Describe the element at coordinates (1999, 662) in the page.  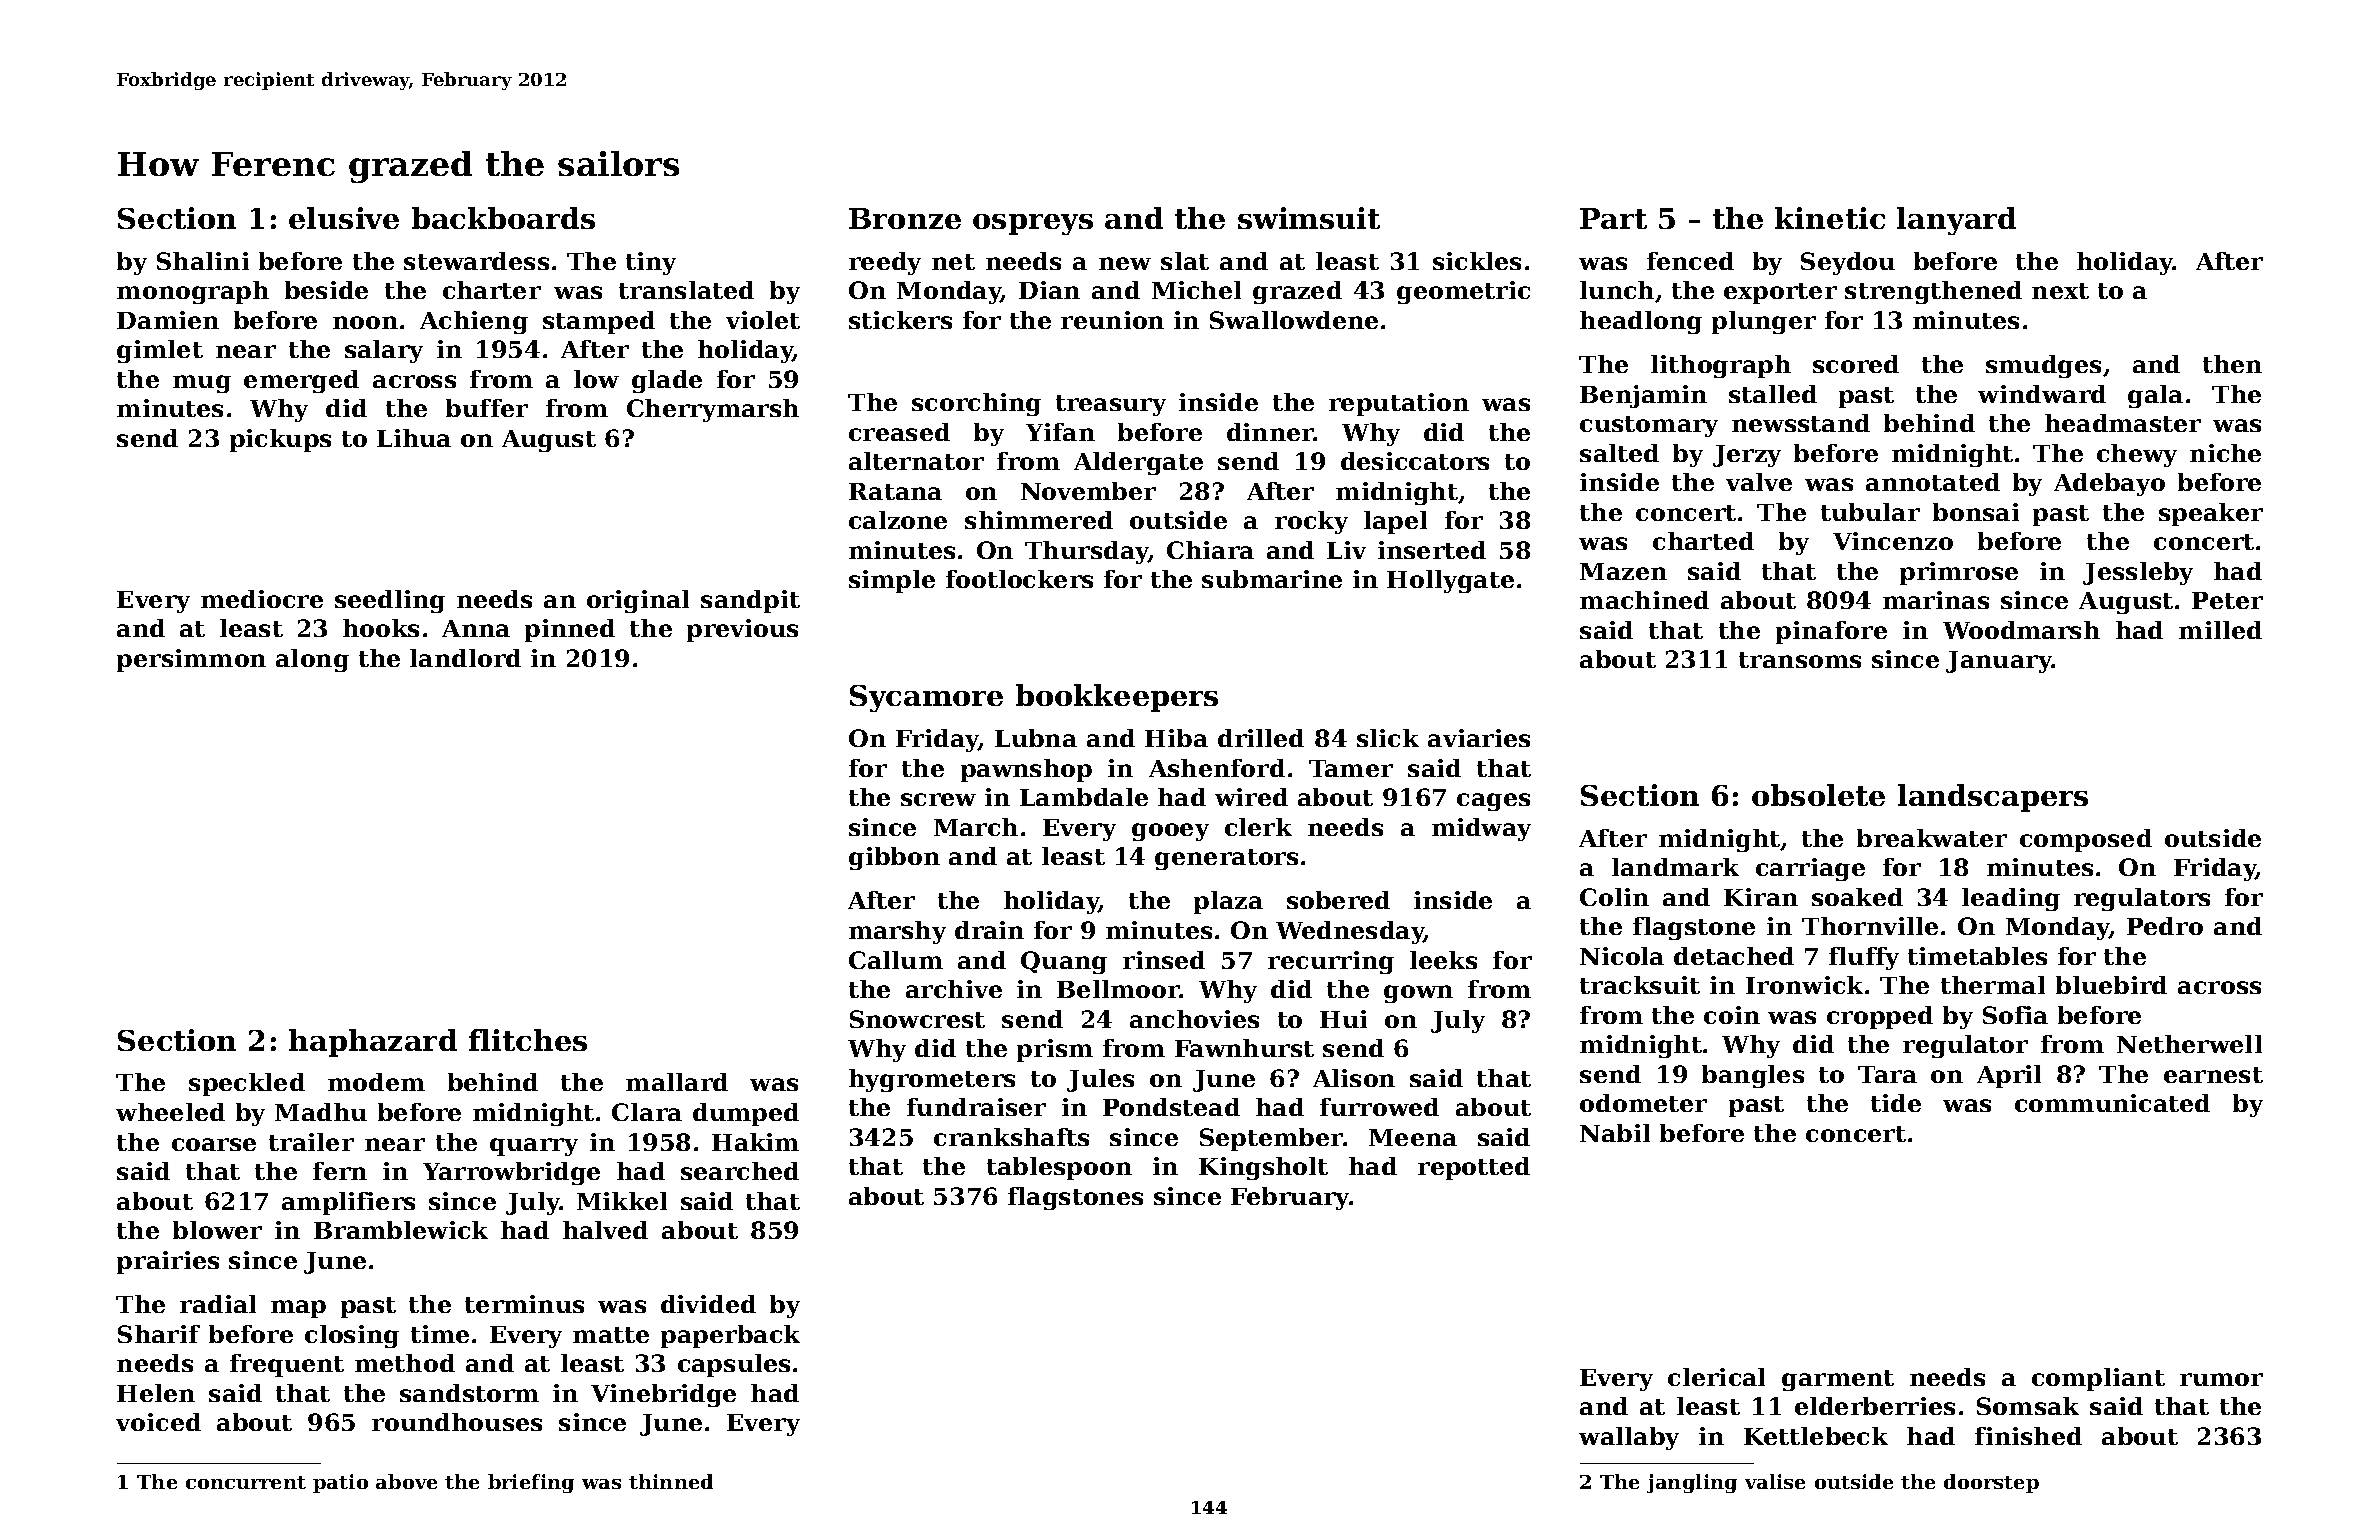
I see `January` at that location.
